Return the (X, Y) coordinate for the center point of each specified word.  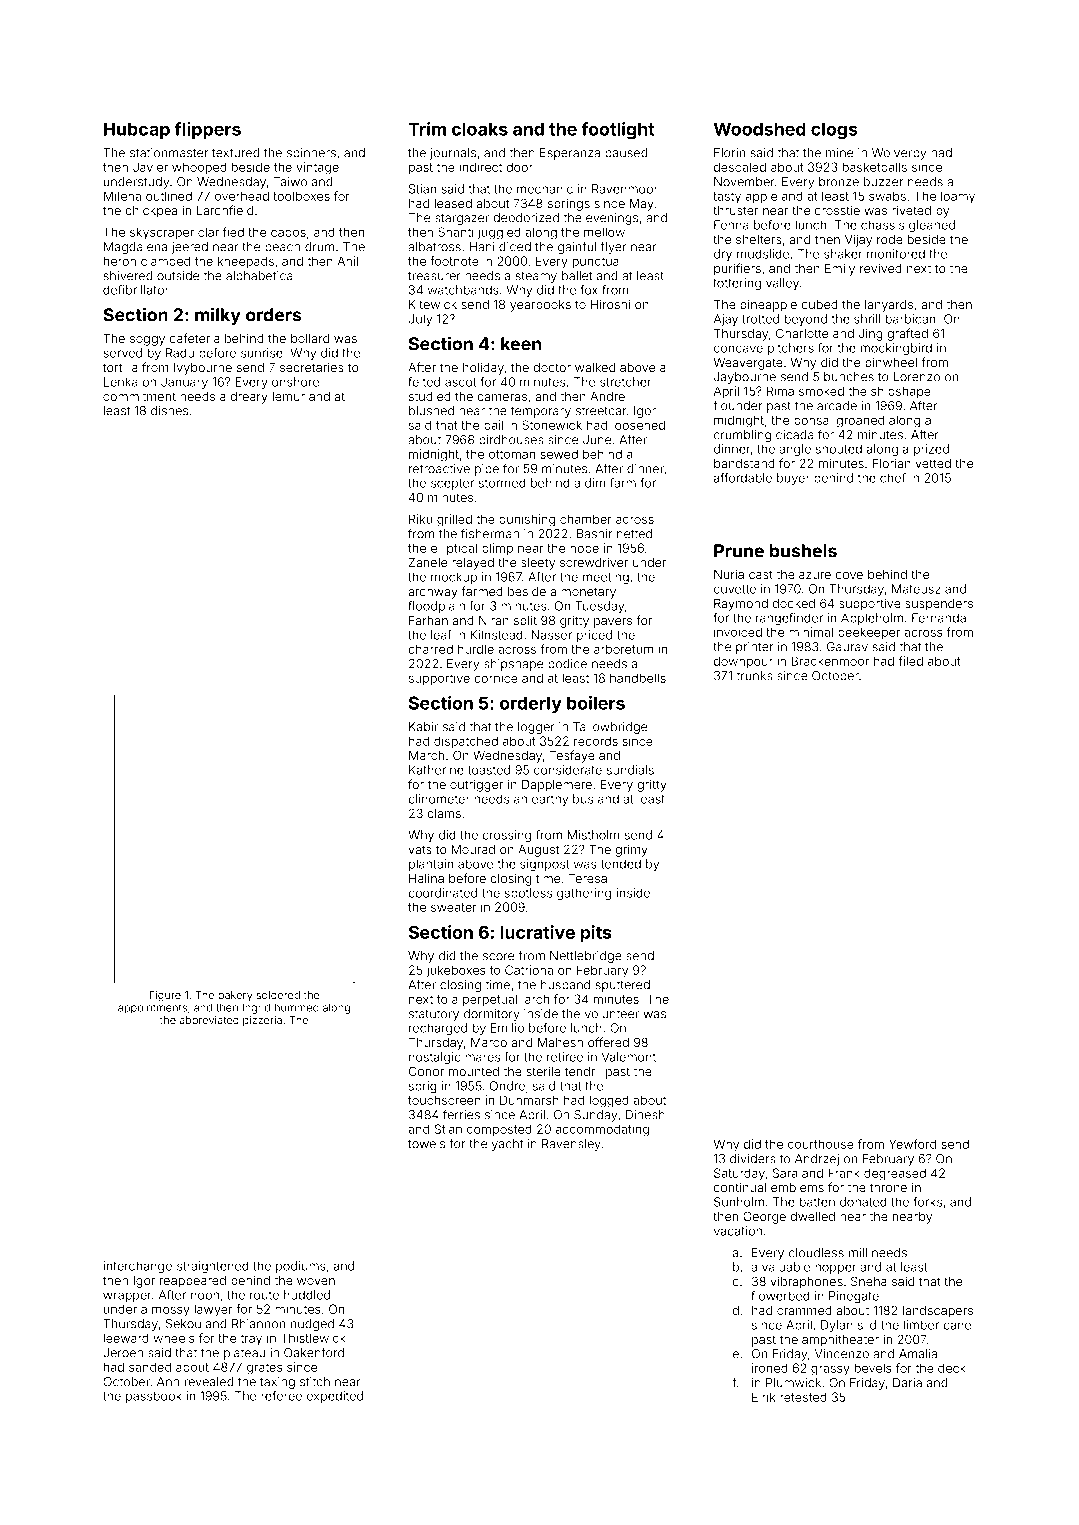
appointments (152, 1008)
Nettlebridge (586, 957)
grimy (631, 850)
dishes (169, 411)
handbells (638, 678)
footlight (618, 131)
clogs (834, 131)
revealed (209, 1382)
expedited (335, 1397)
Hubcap (137, 130)
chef (893, 478)
